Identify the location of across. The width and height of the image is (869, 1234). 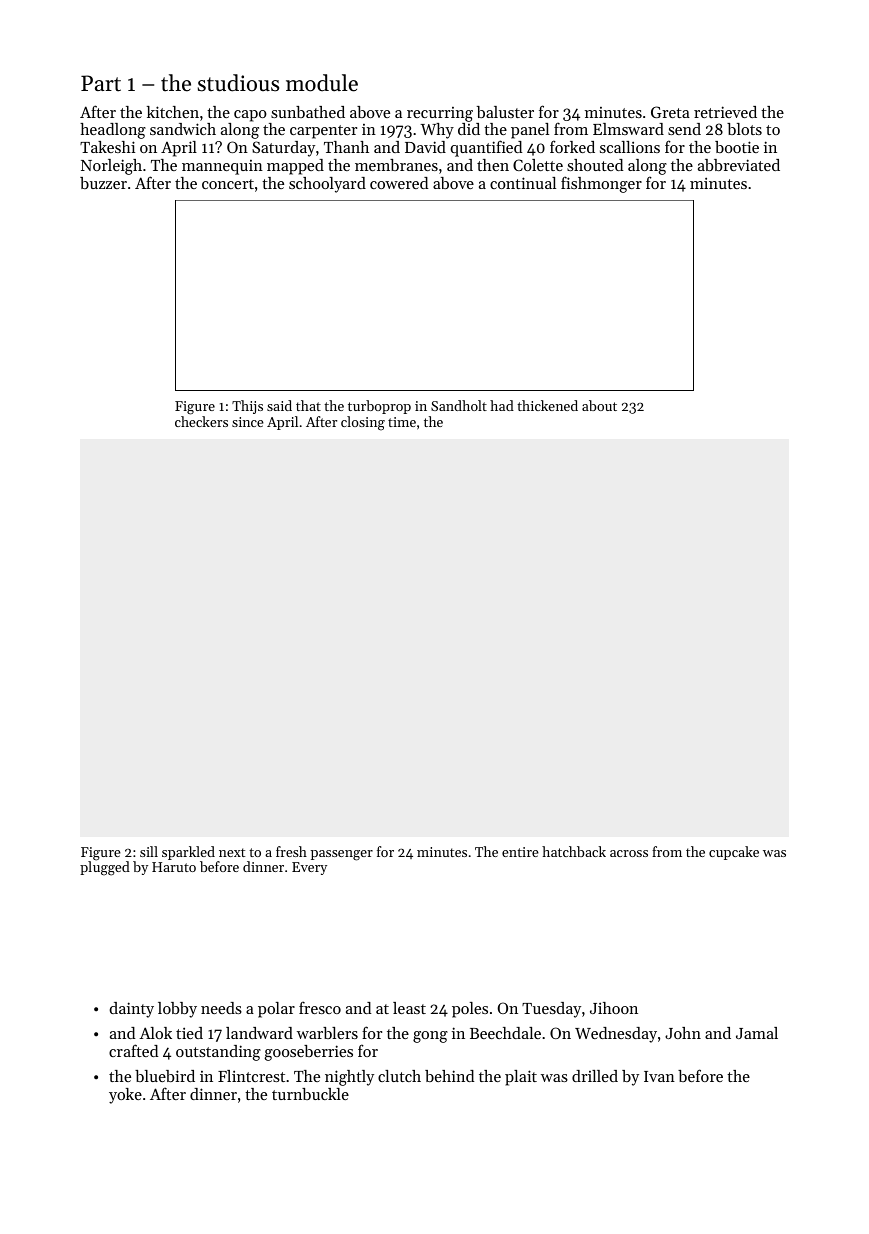
(629, 853).
